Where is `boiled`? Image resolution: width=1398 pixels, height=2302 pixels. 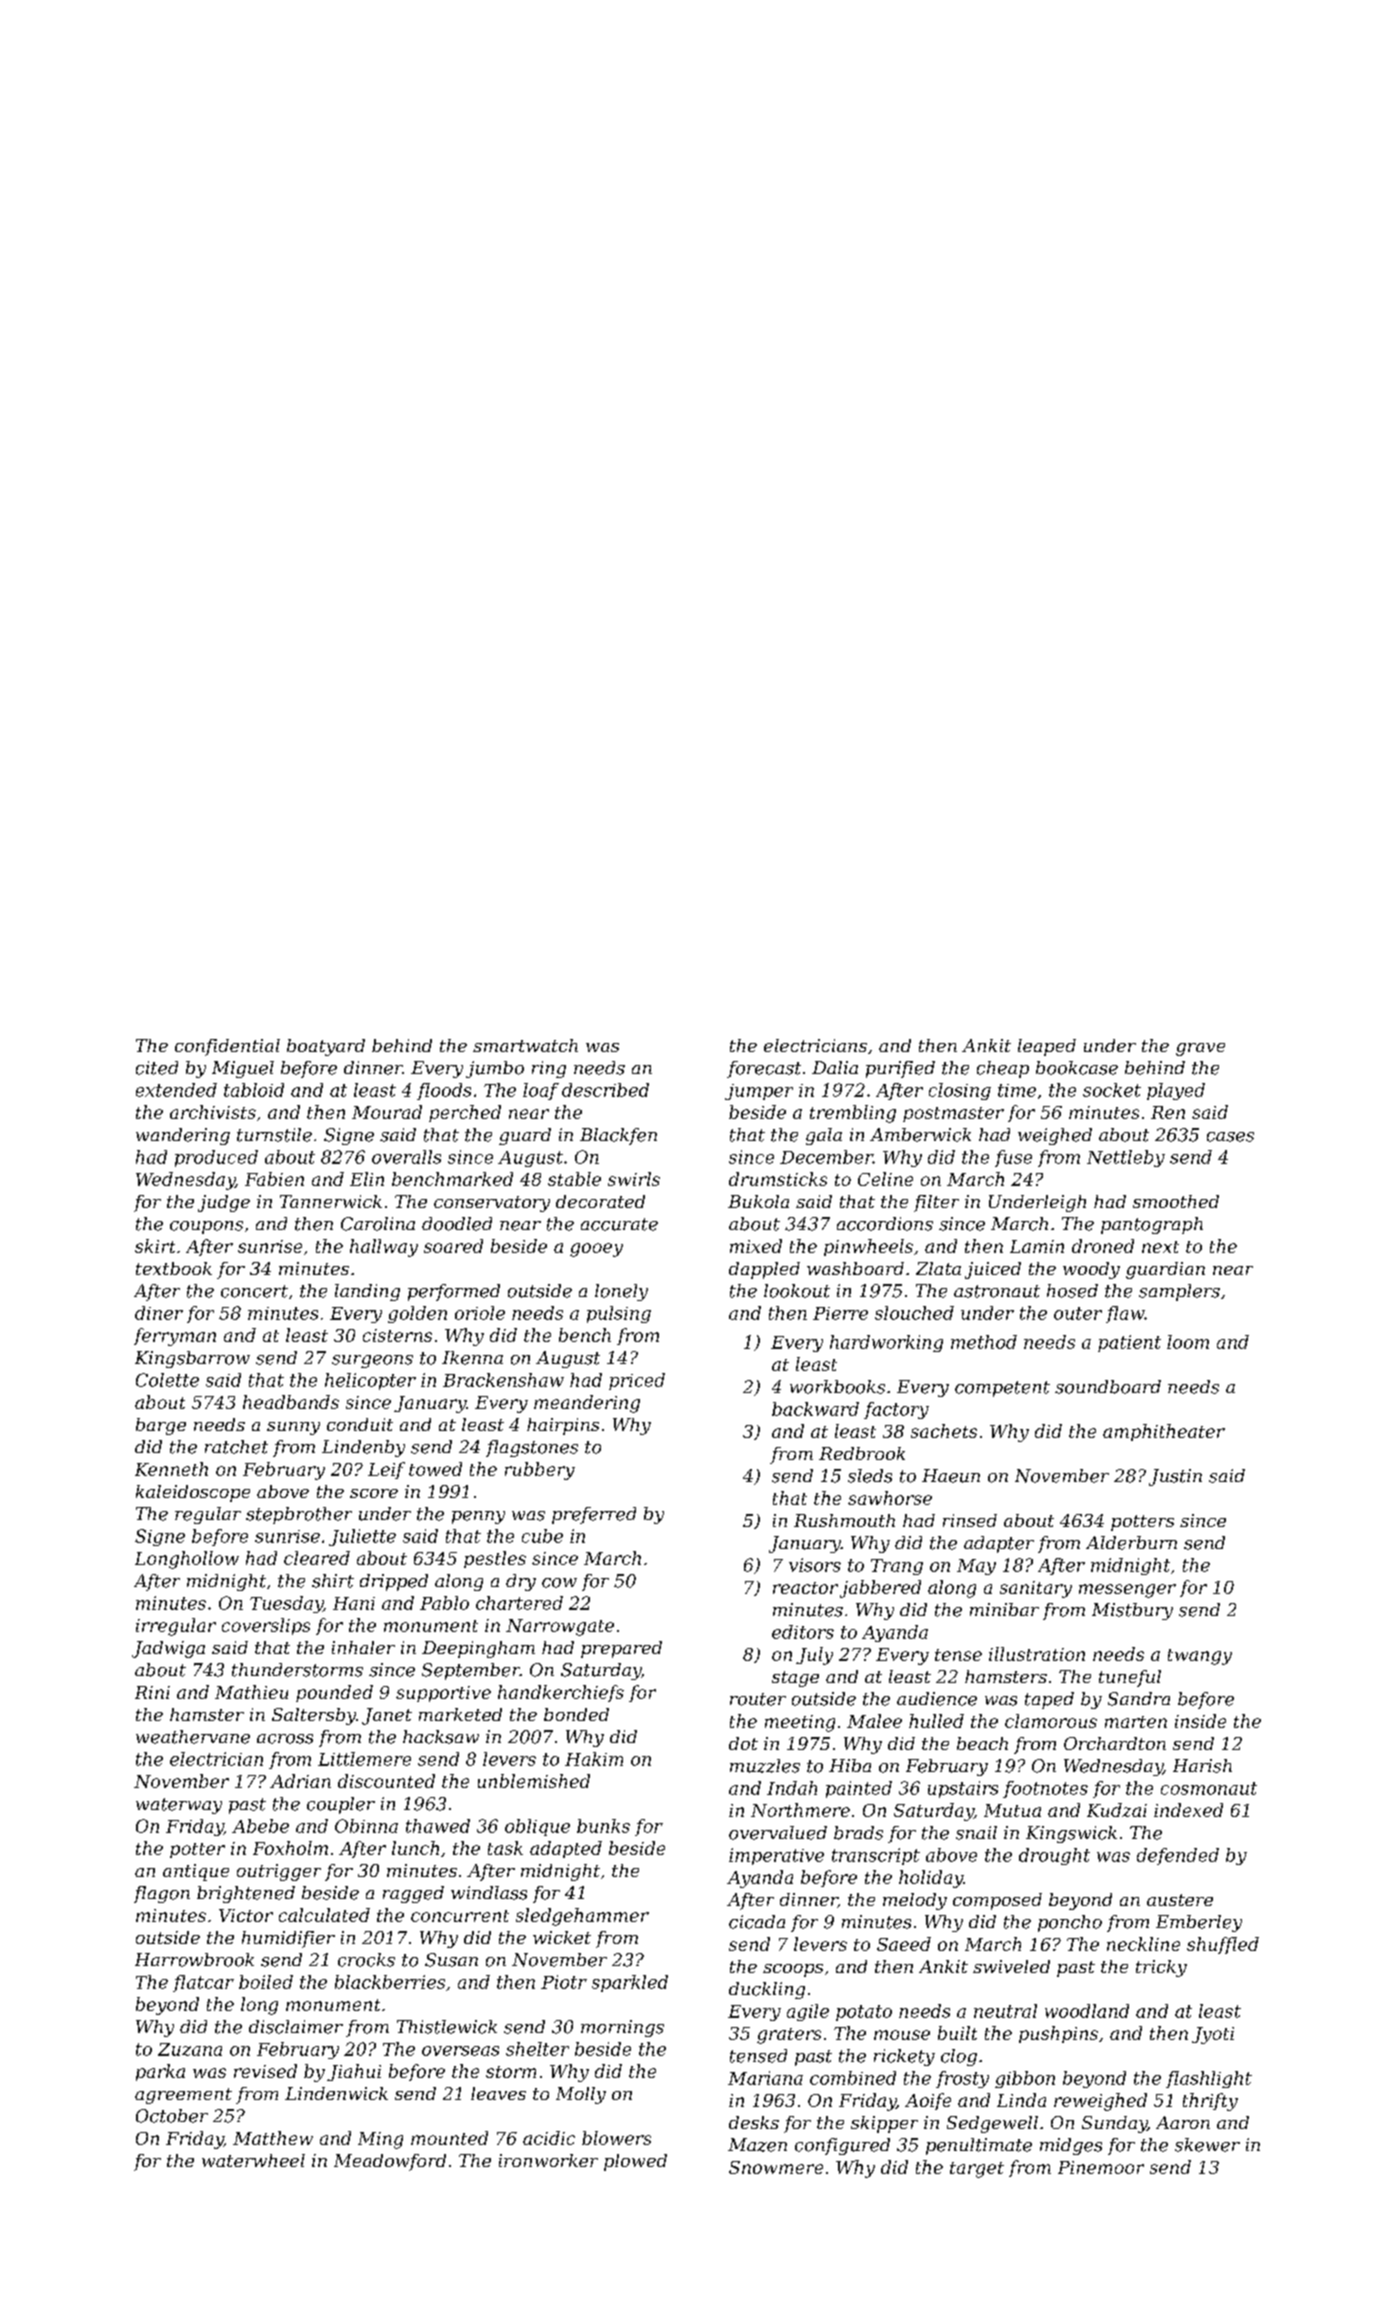 boiled is located at coordinates (266, 1982).
